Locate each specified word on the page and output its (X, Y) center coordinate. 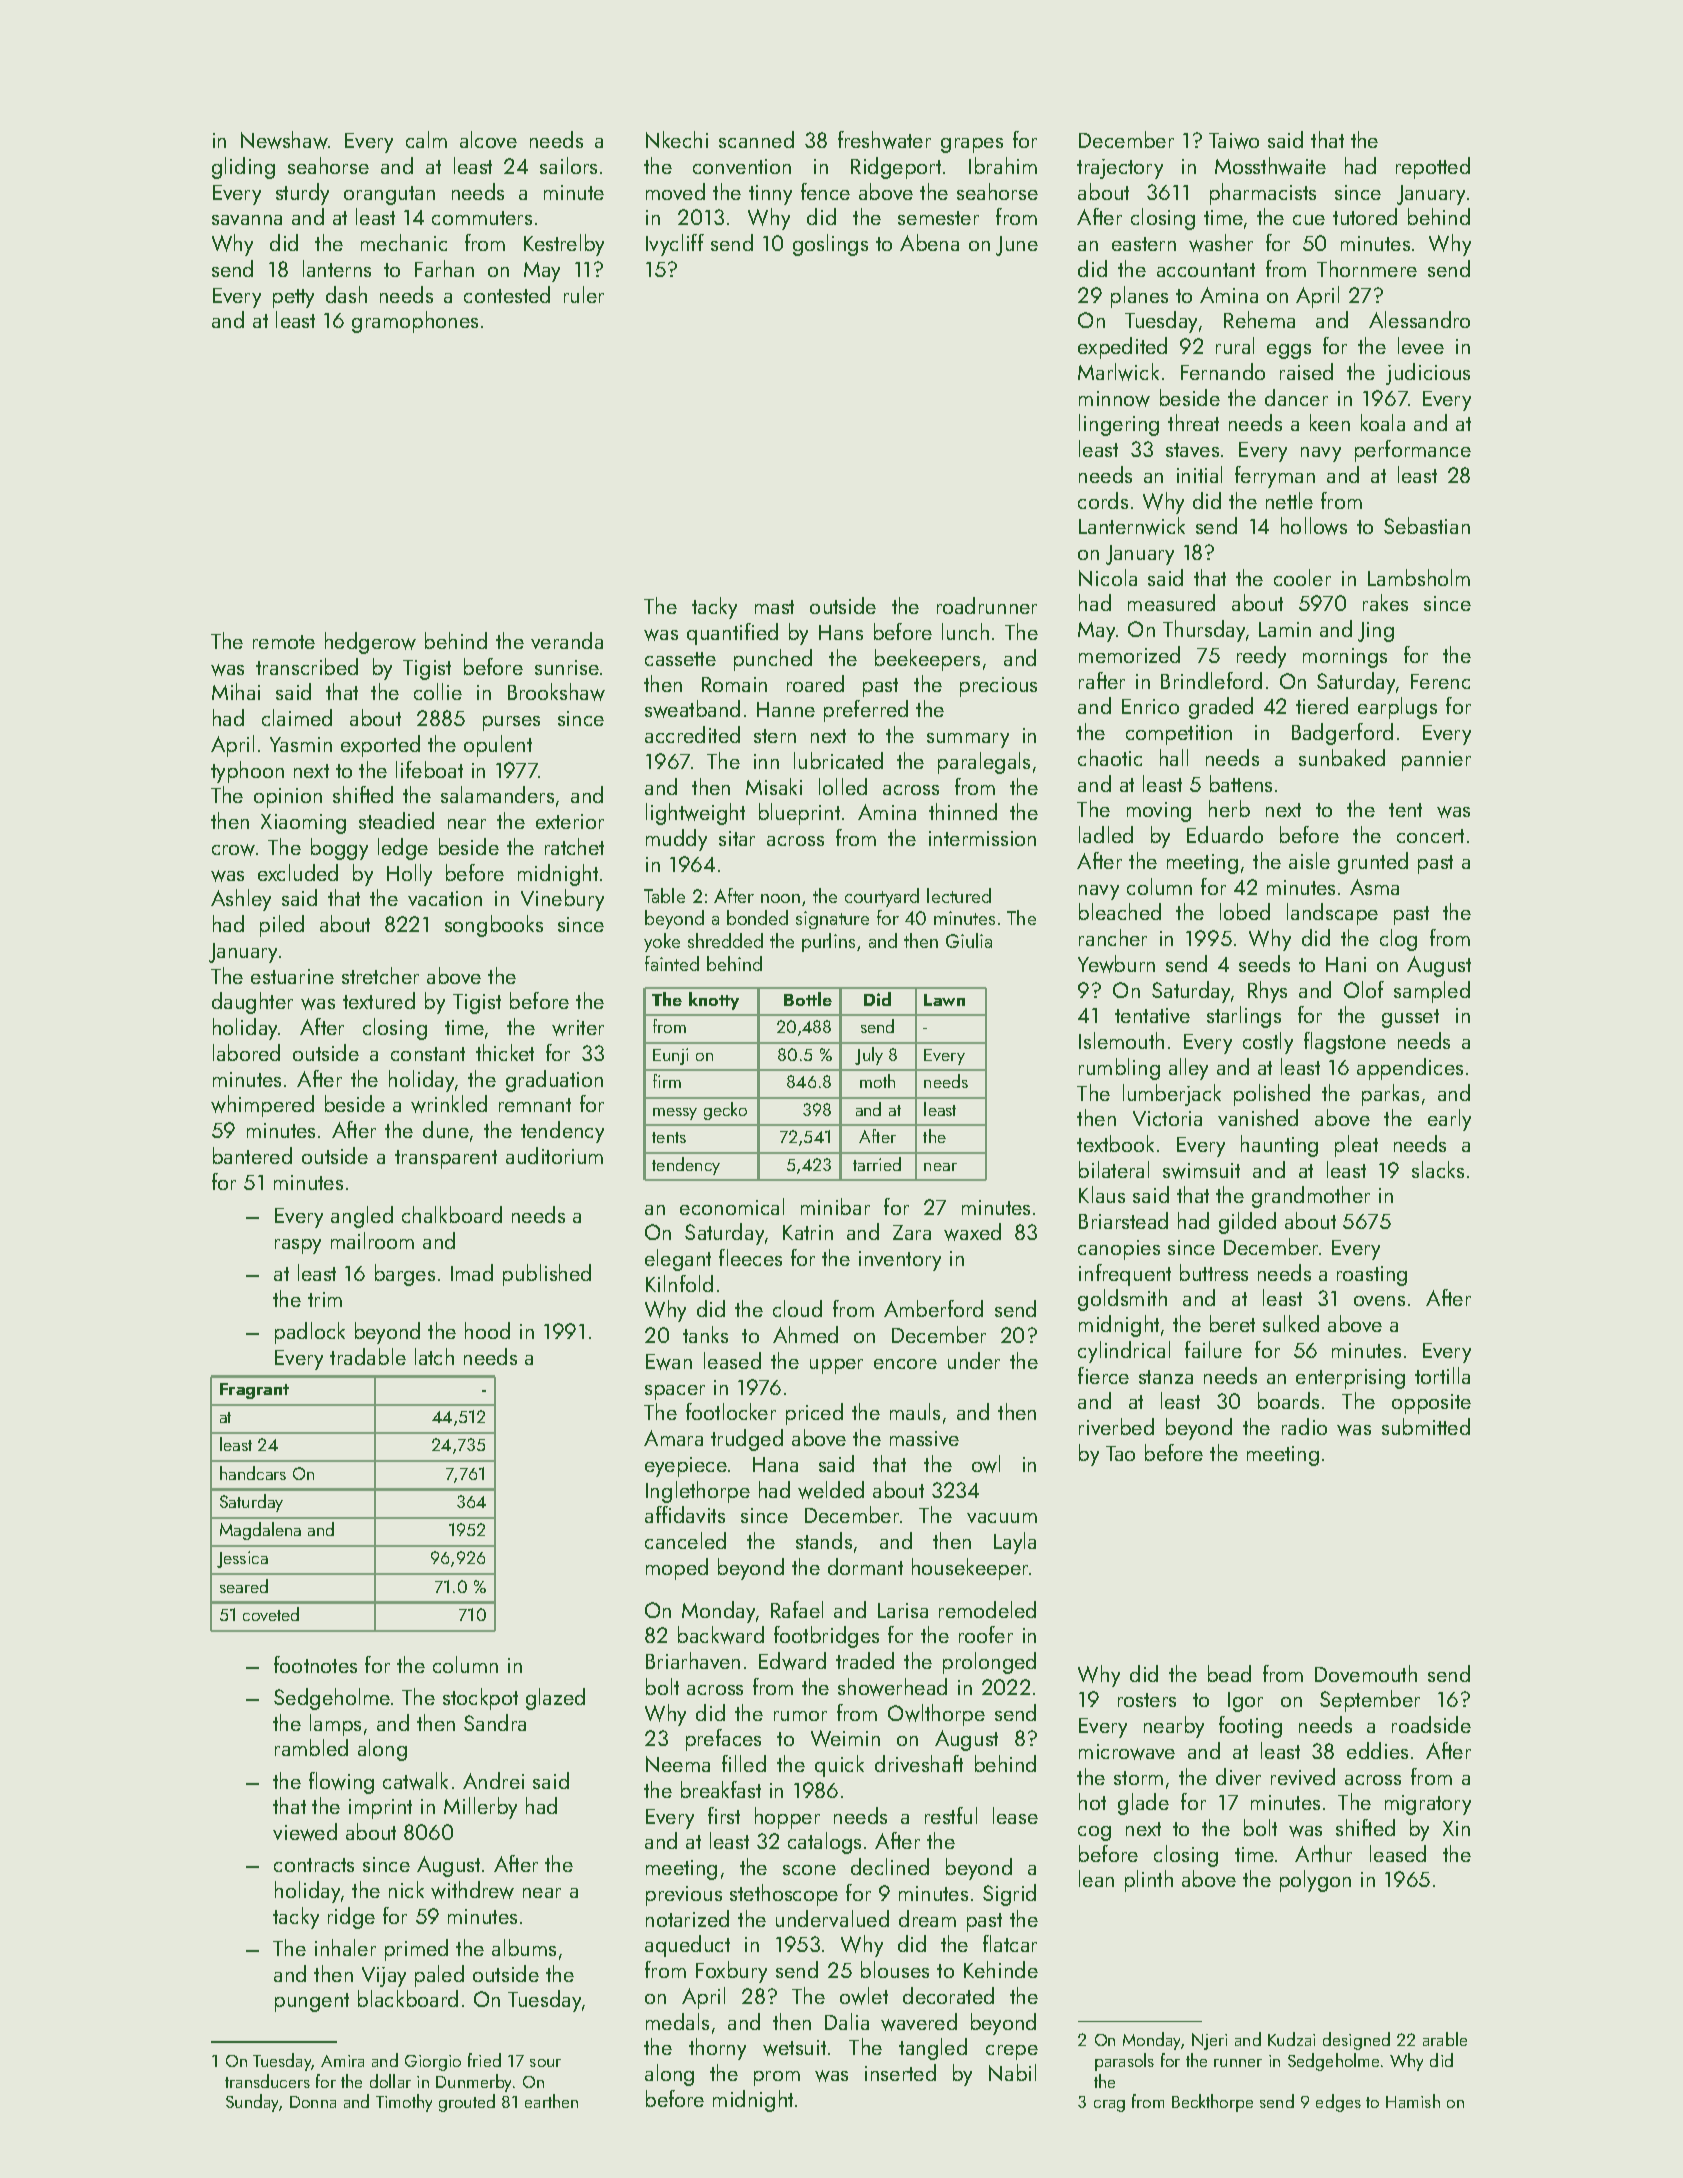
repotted (1433, 168)
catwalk (415, 1781)
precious (998, 687)
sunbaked (1342, 757)
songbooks (494, 926)
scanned (756, 139)
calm (426, 139)
